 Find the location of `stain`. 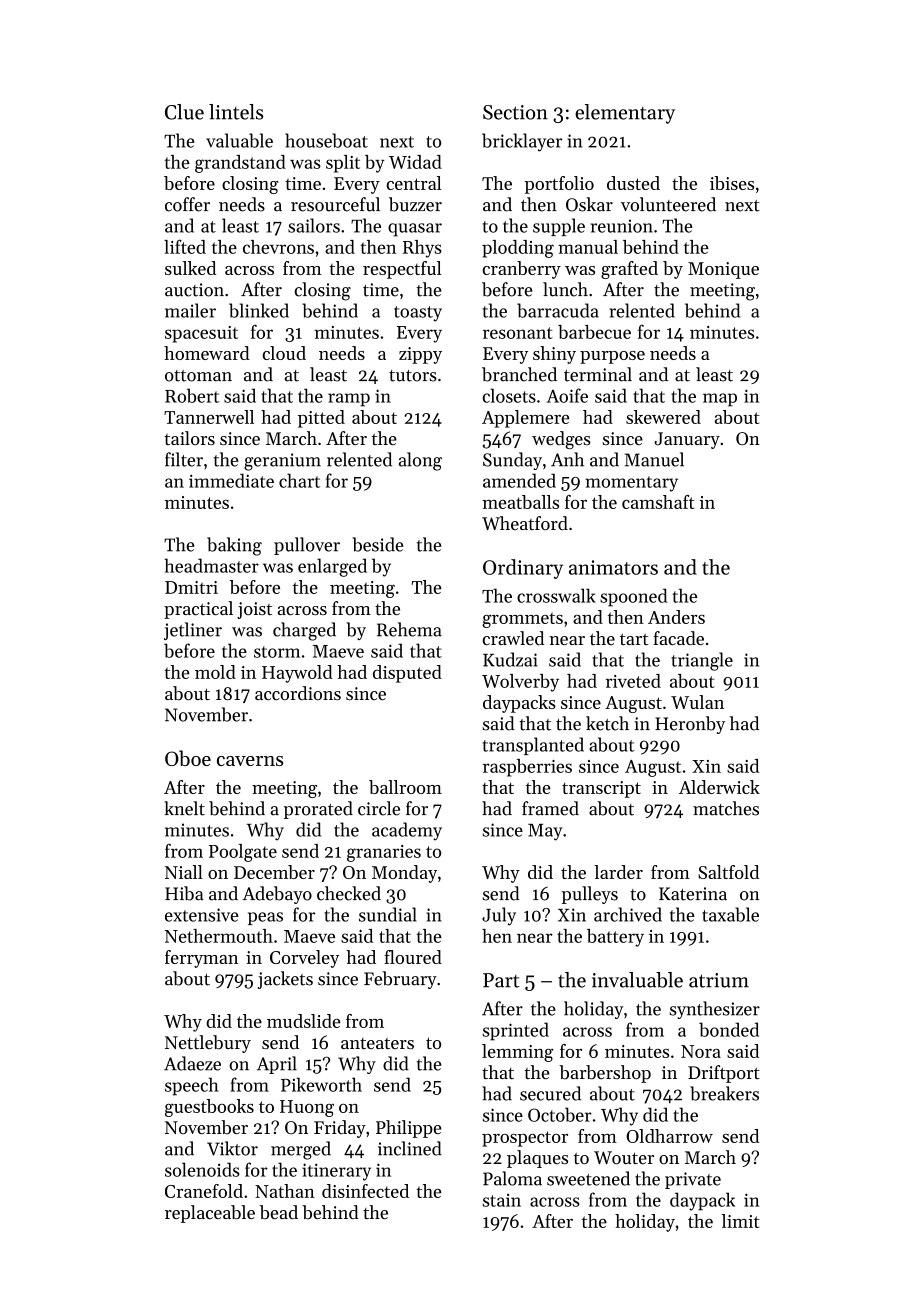

stain is located at coordinates (502, 1200).
